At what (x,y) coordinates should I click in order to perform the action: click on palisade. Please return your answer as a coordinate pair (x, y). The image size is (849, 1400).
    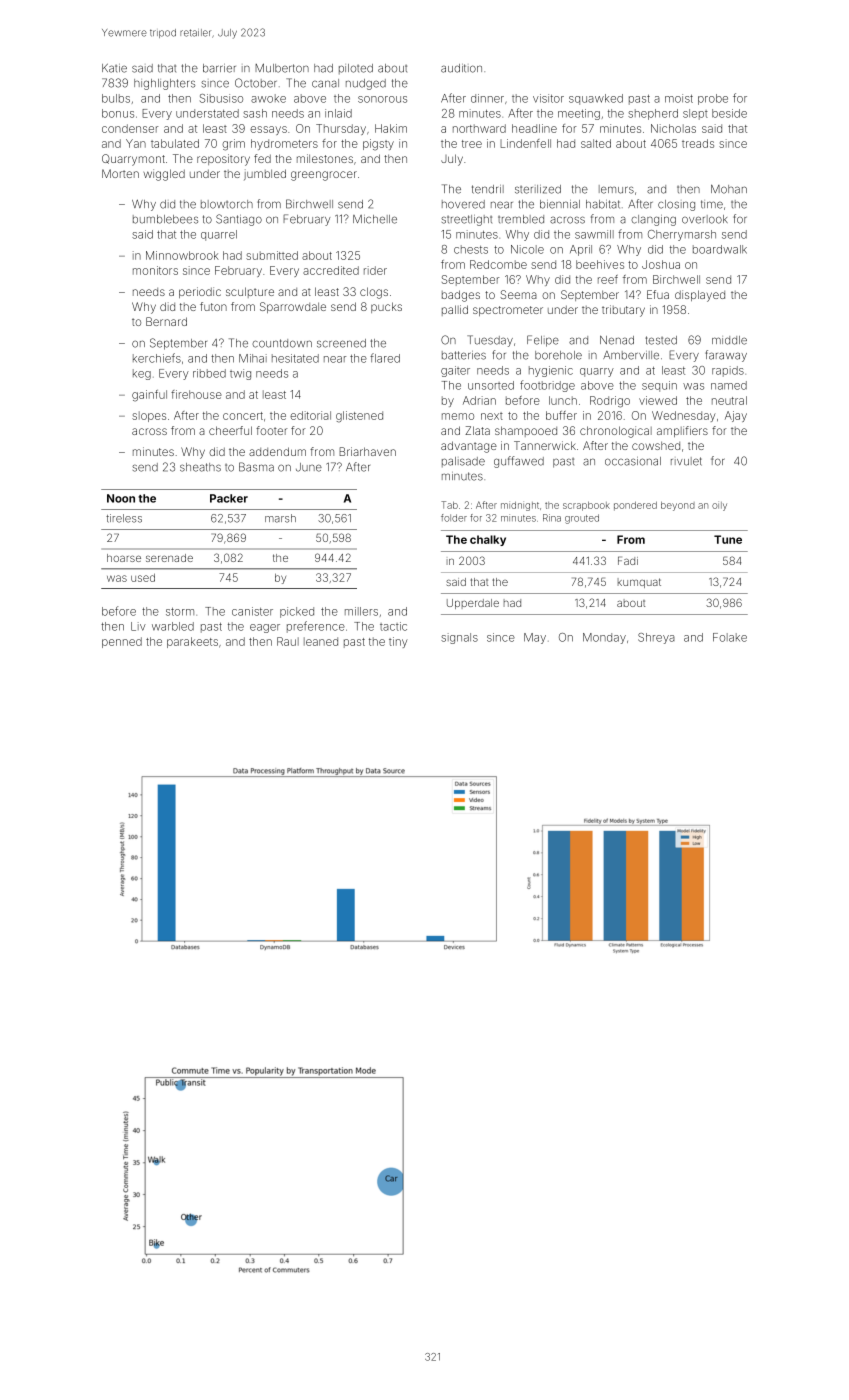
    Looking at the image, I should click on (463, 462).
